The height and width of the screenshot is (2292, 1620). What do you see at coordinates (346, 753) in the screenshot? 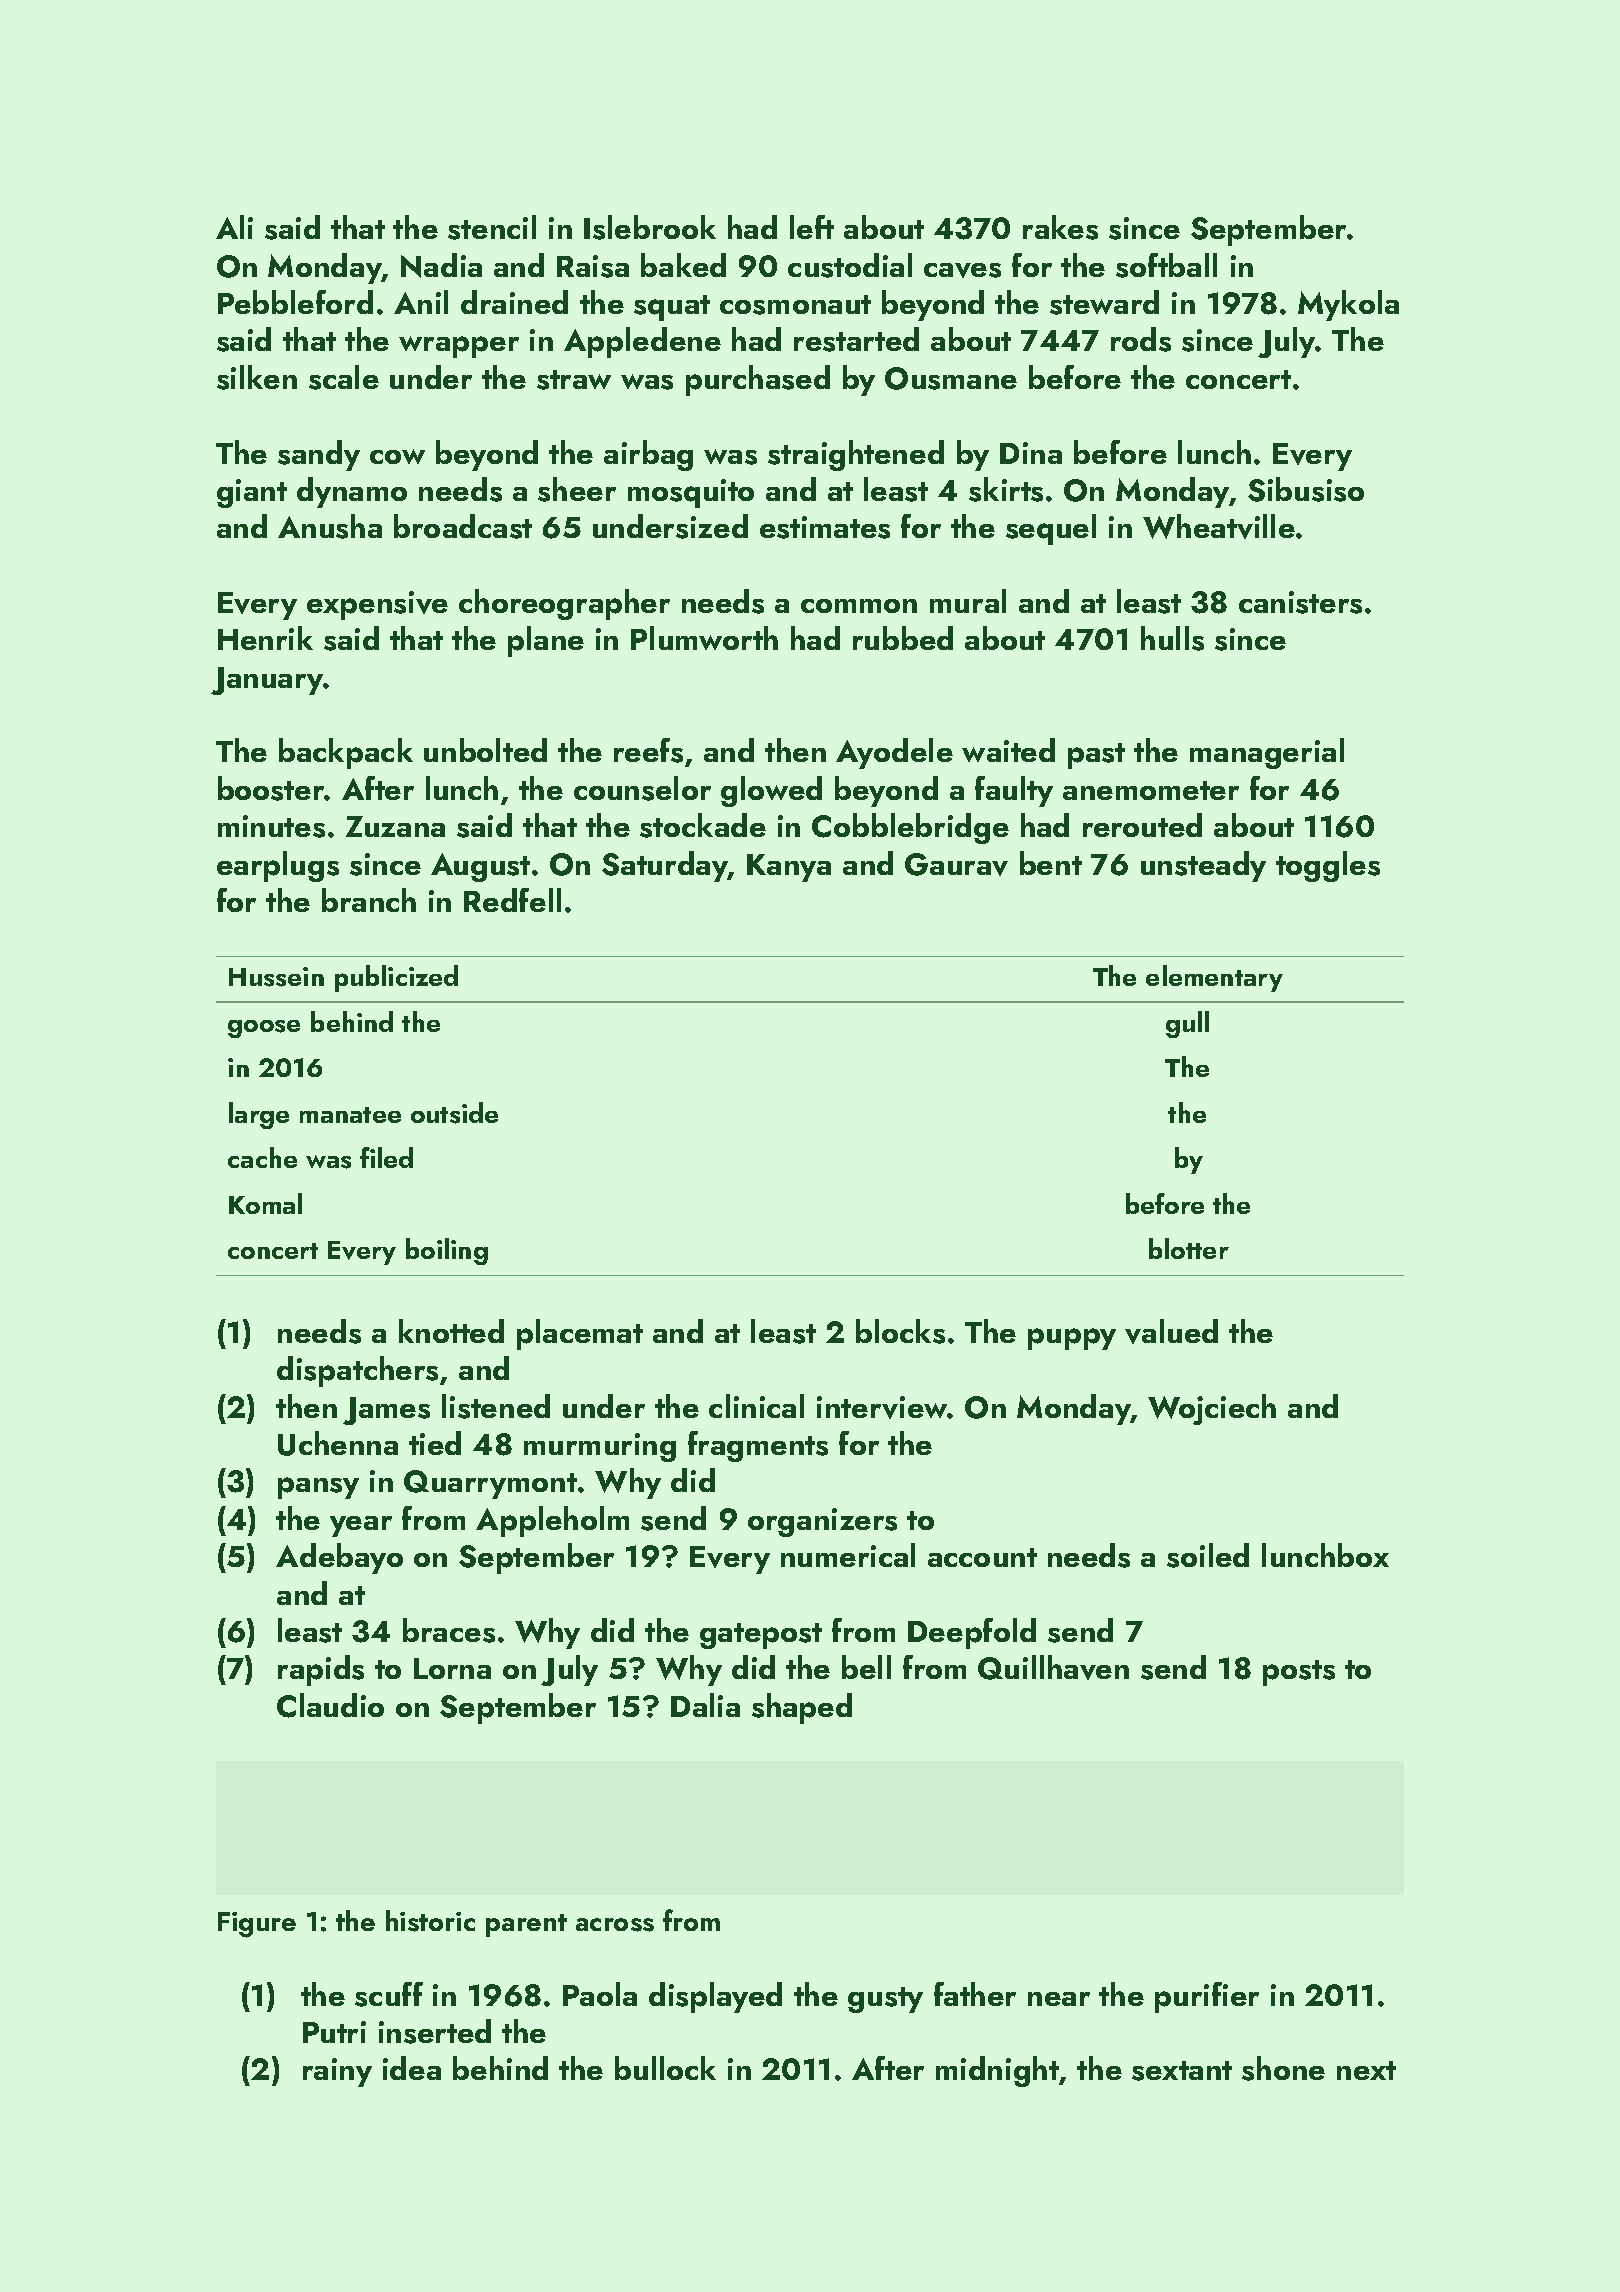
I see `backpack` at bounding box center [346, 753].
